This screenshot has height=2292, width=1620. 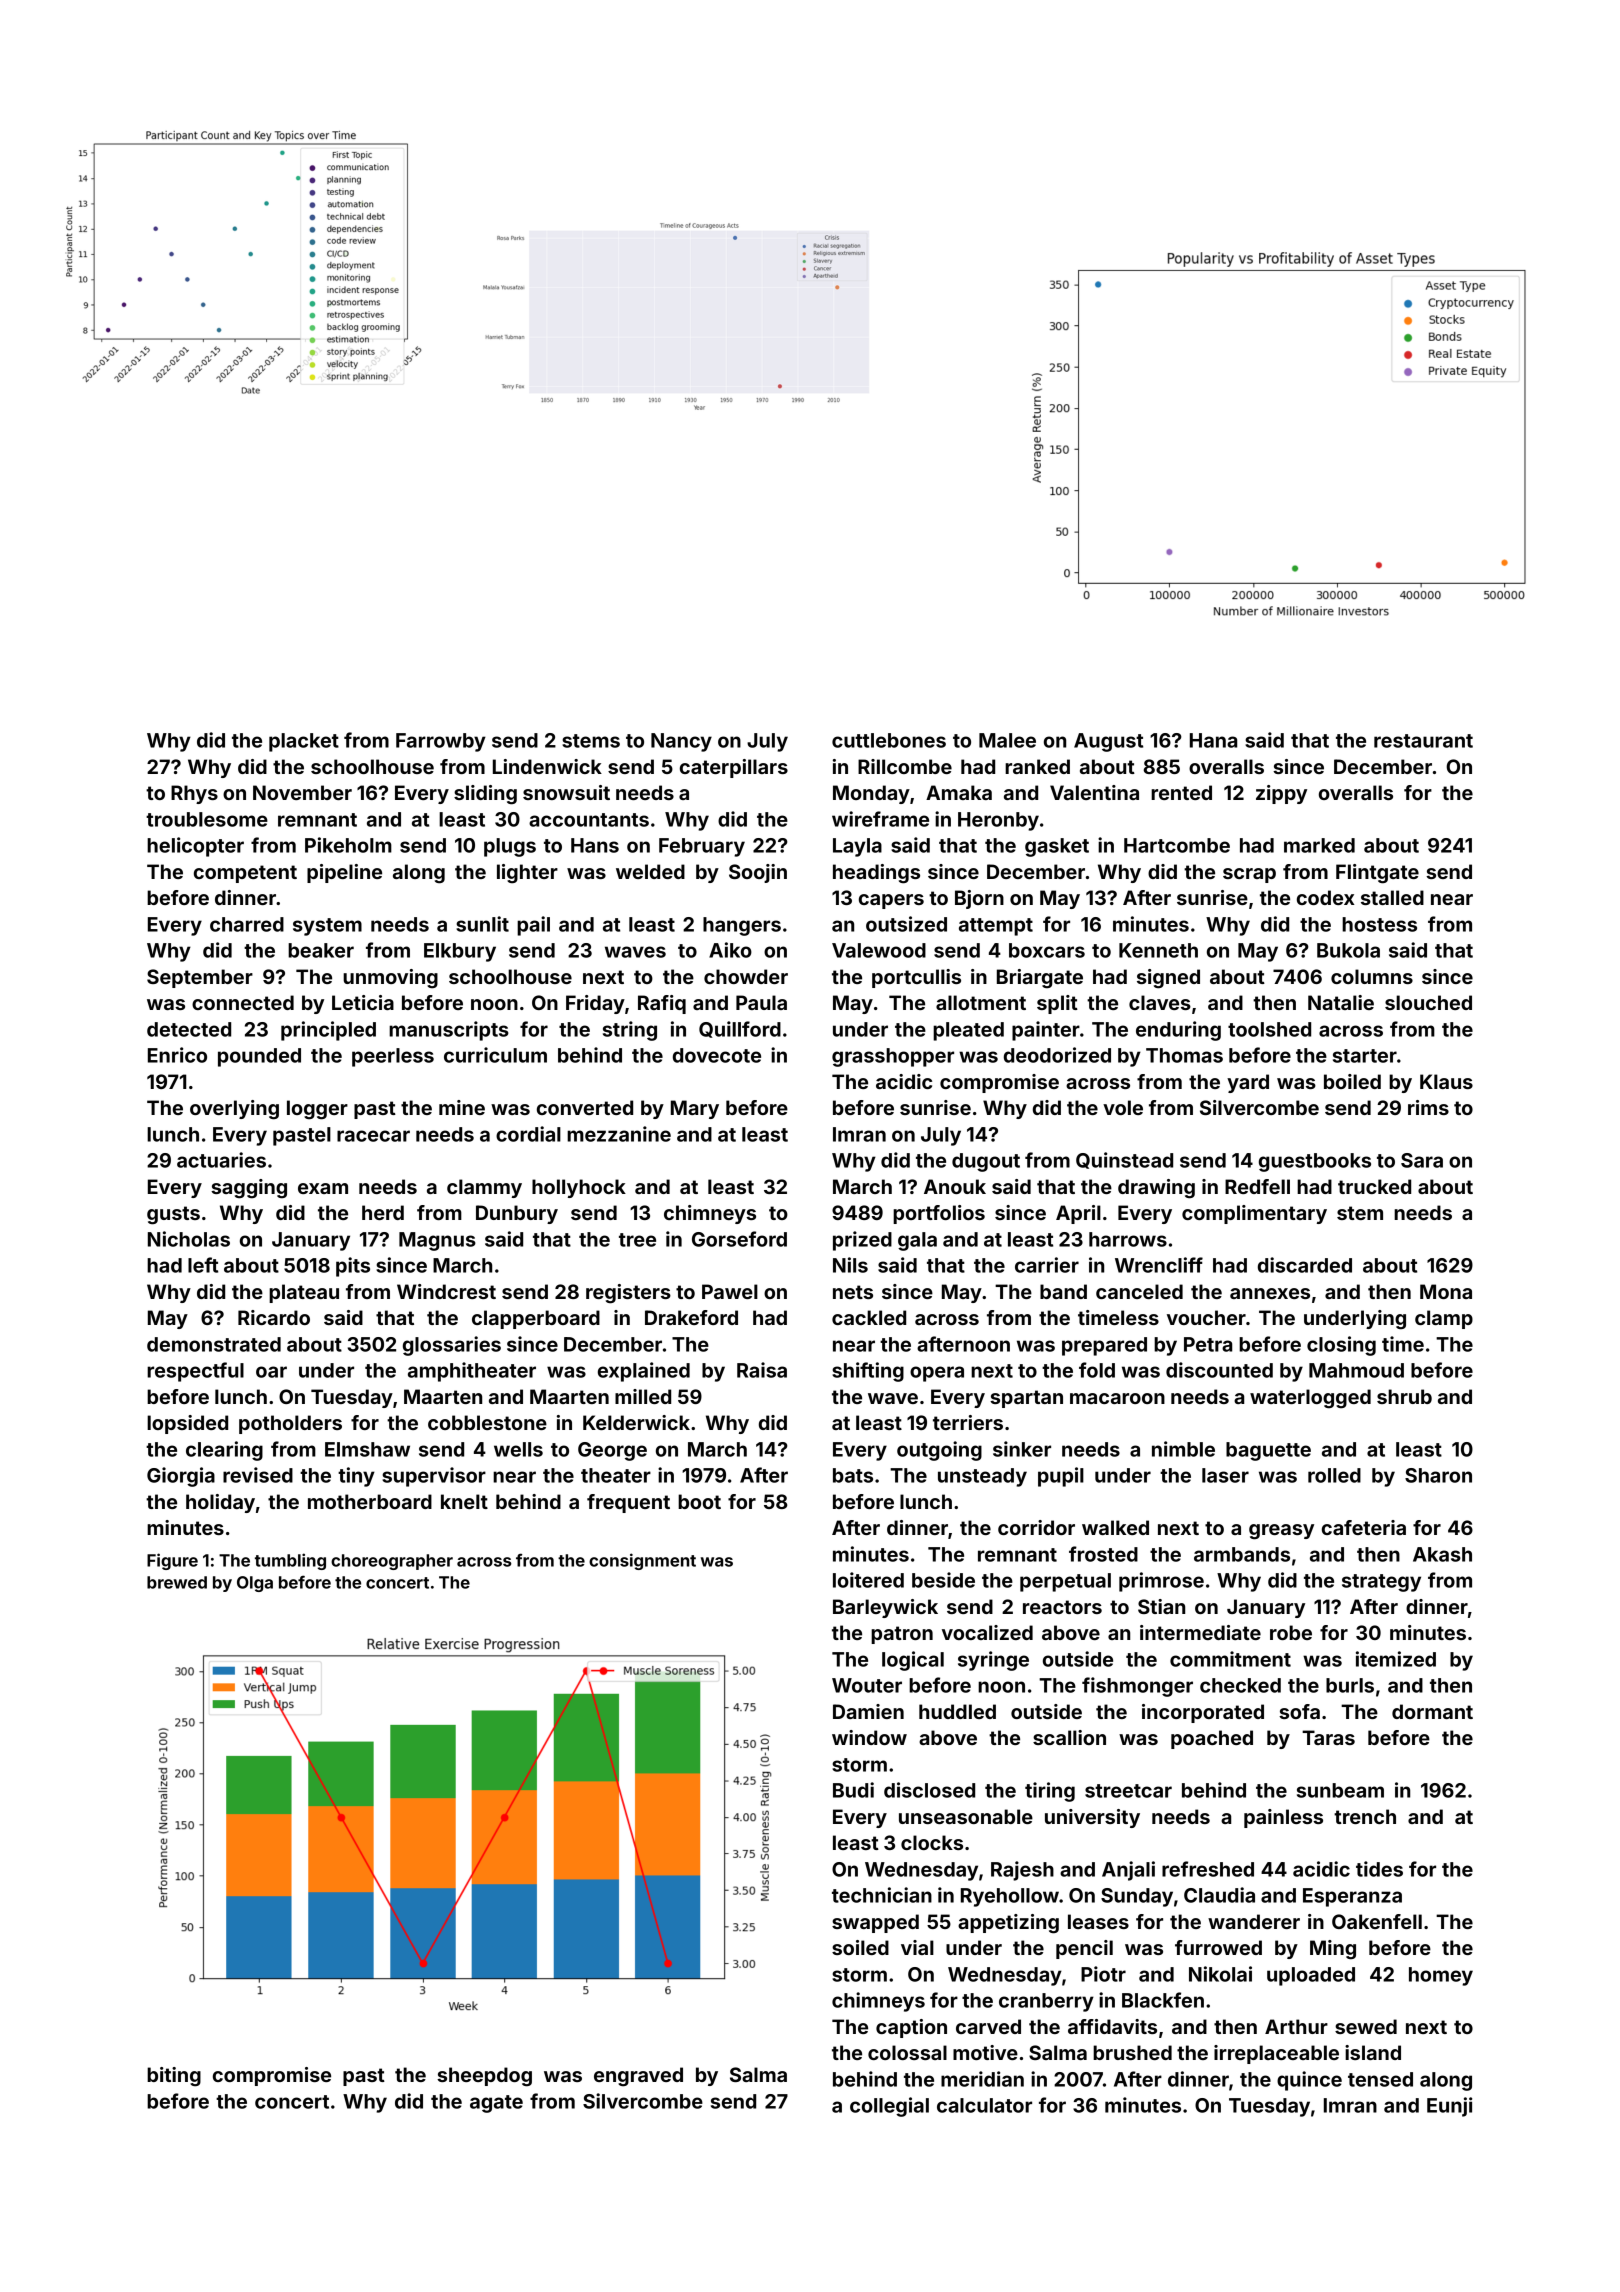 What do you see at coordinates (853, 1292) in the screenshot?
I see `nets` at bounding box center [853, 1292].
